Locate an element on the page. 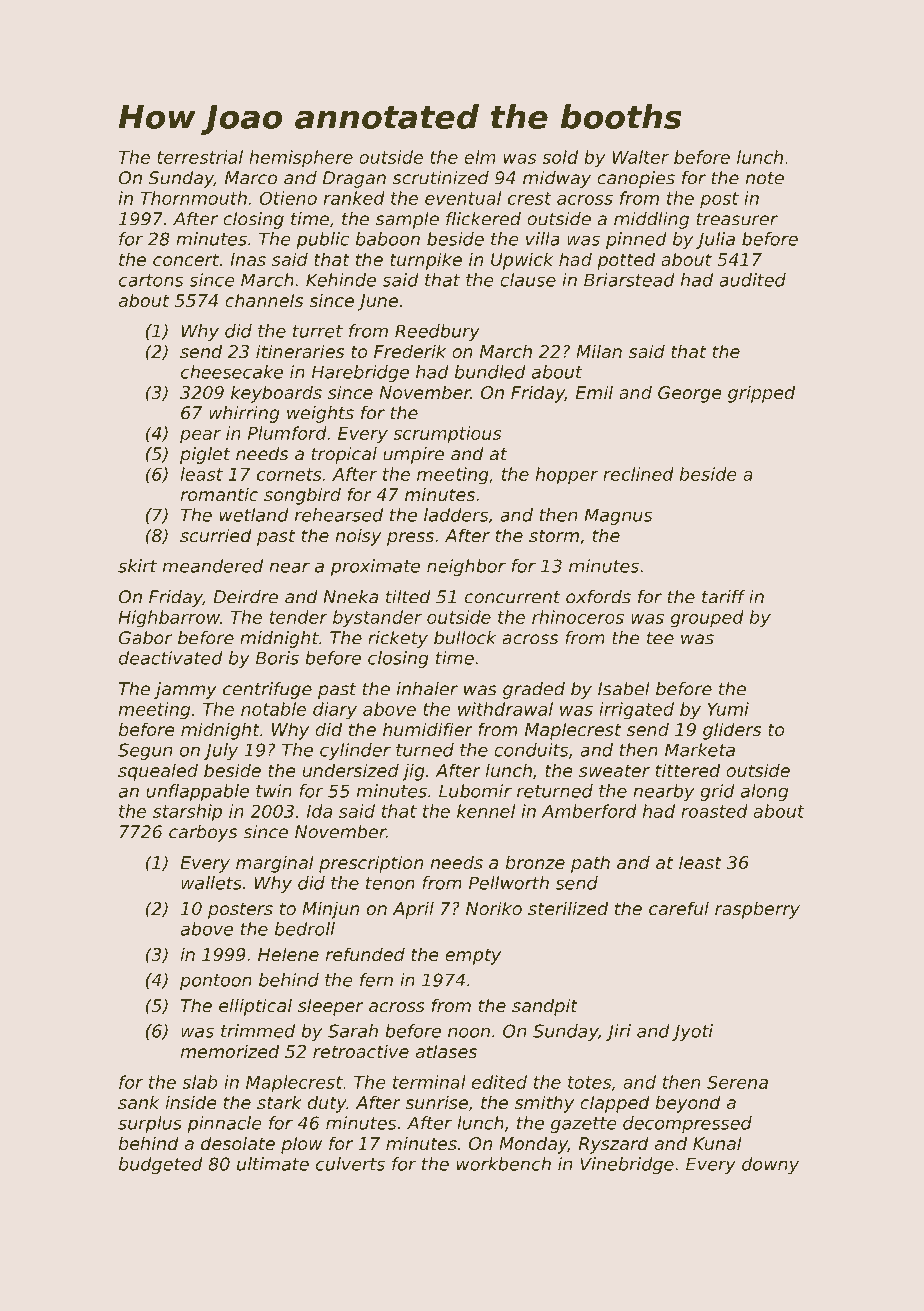  ladders is located at coordinates (456, 515).
